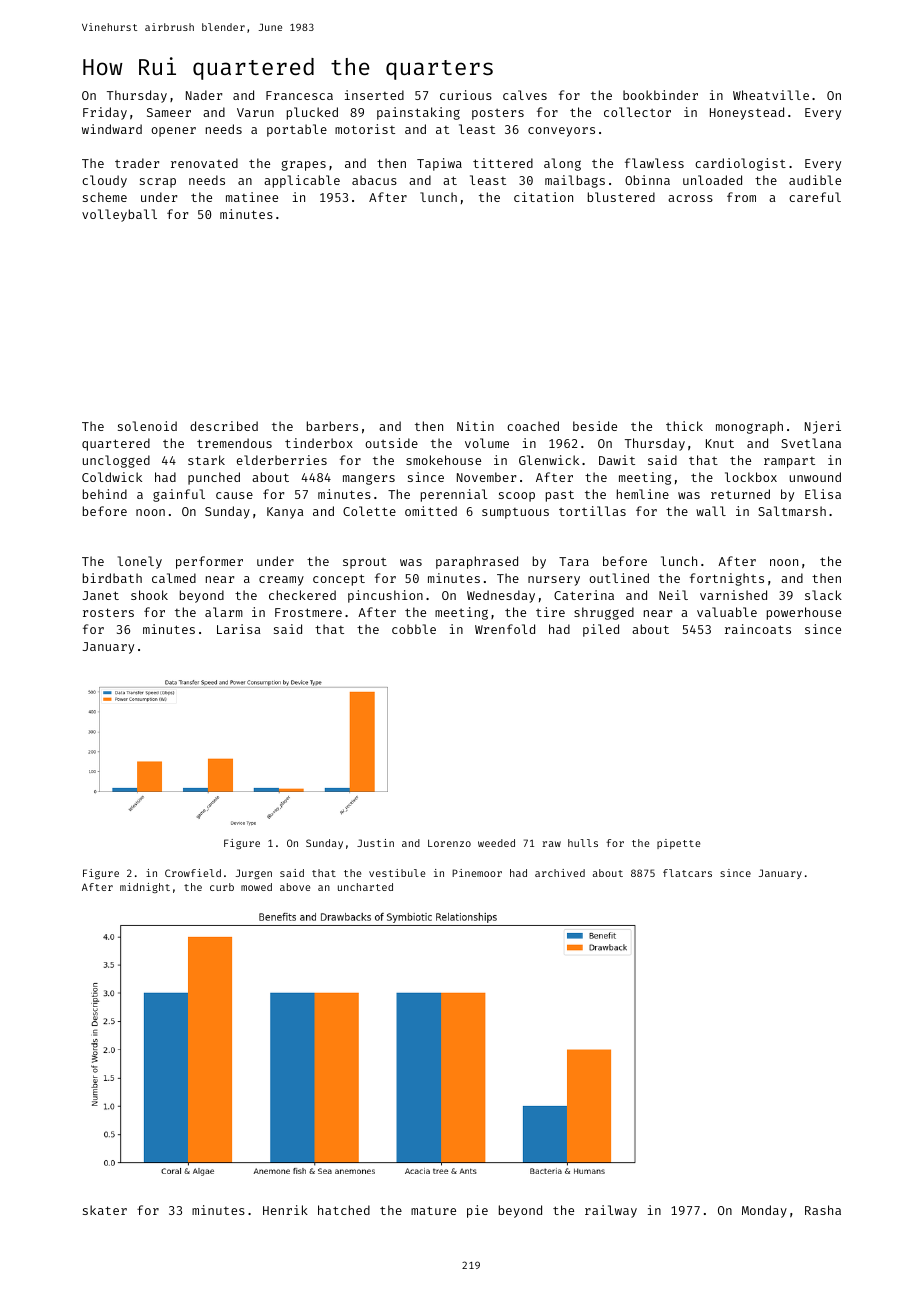 The image size is (924, 1308). Describe the element at coordinates (549, 460) in the image. I see `Glenwick` at that location.
